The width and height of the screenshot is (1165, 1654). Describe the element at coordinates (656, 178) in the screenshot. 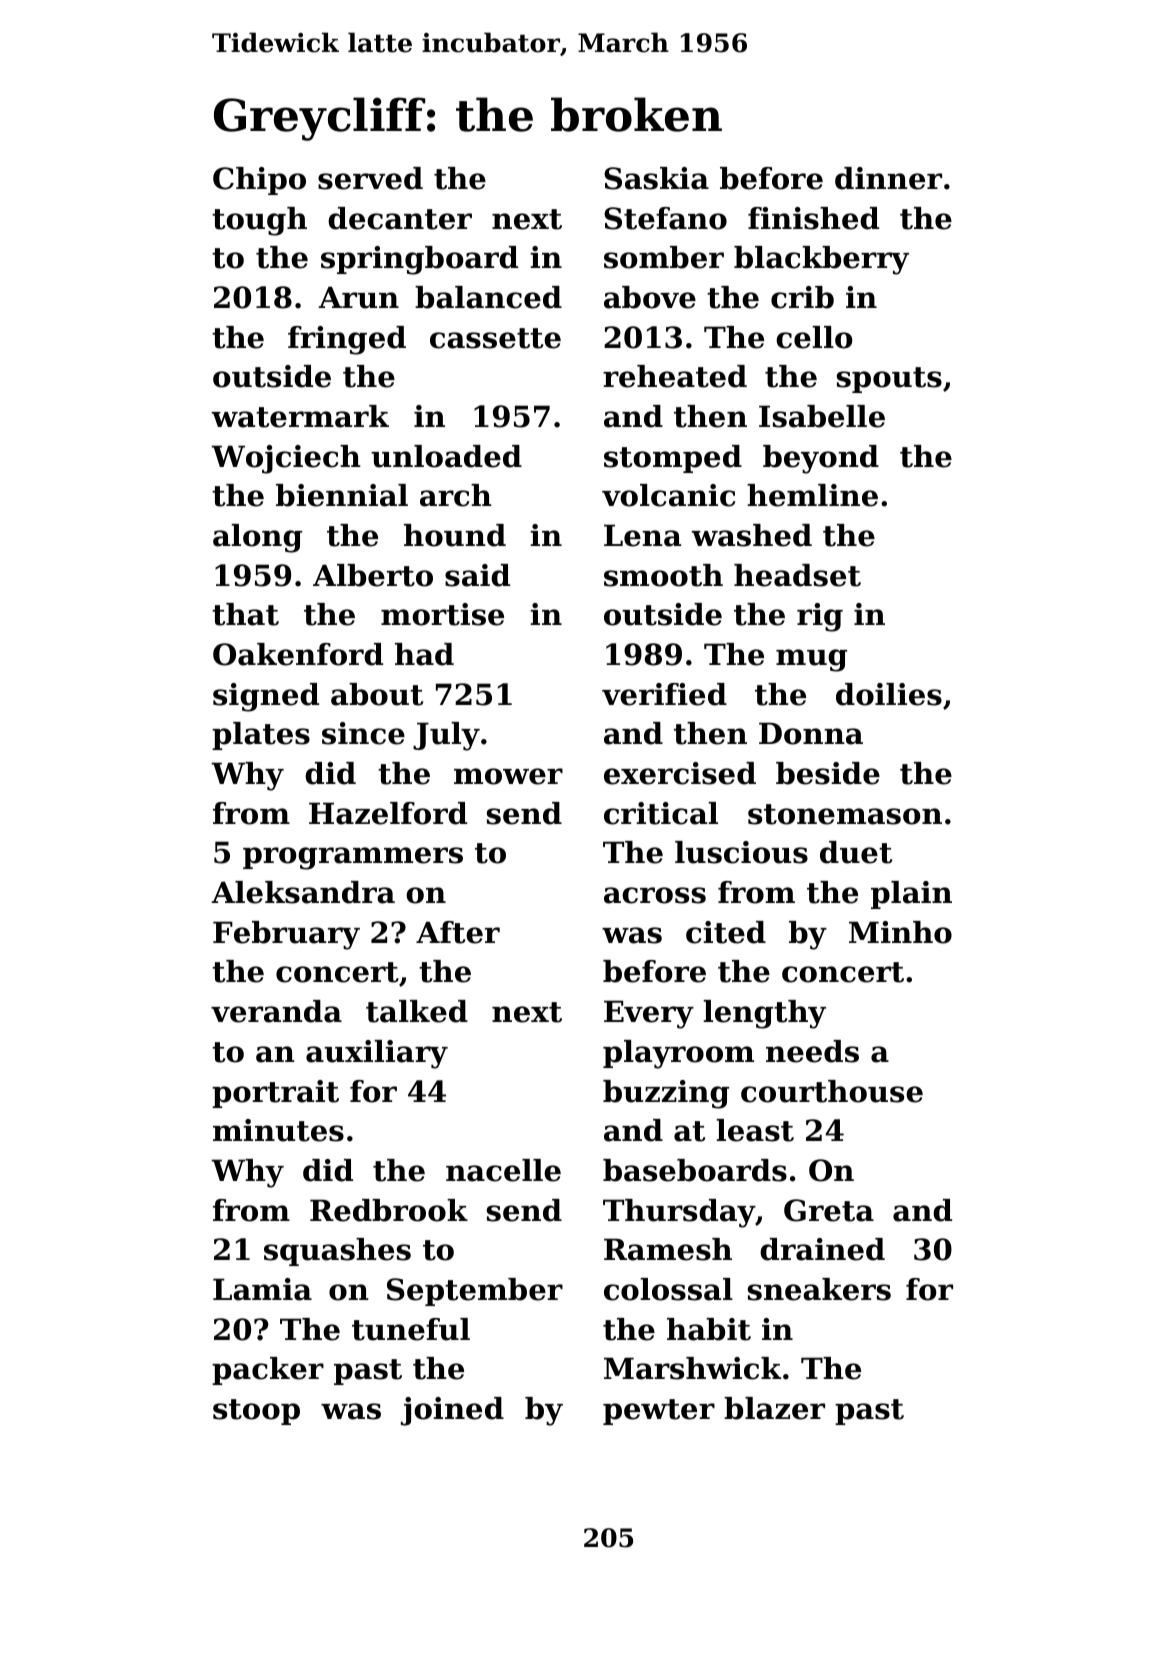

I see `Saskia` at that location.
